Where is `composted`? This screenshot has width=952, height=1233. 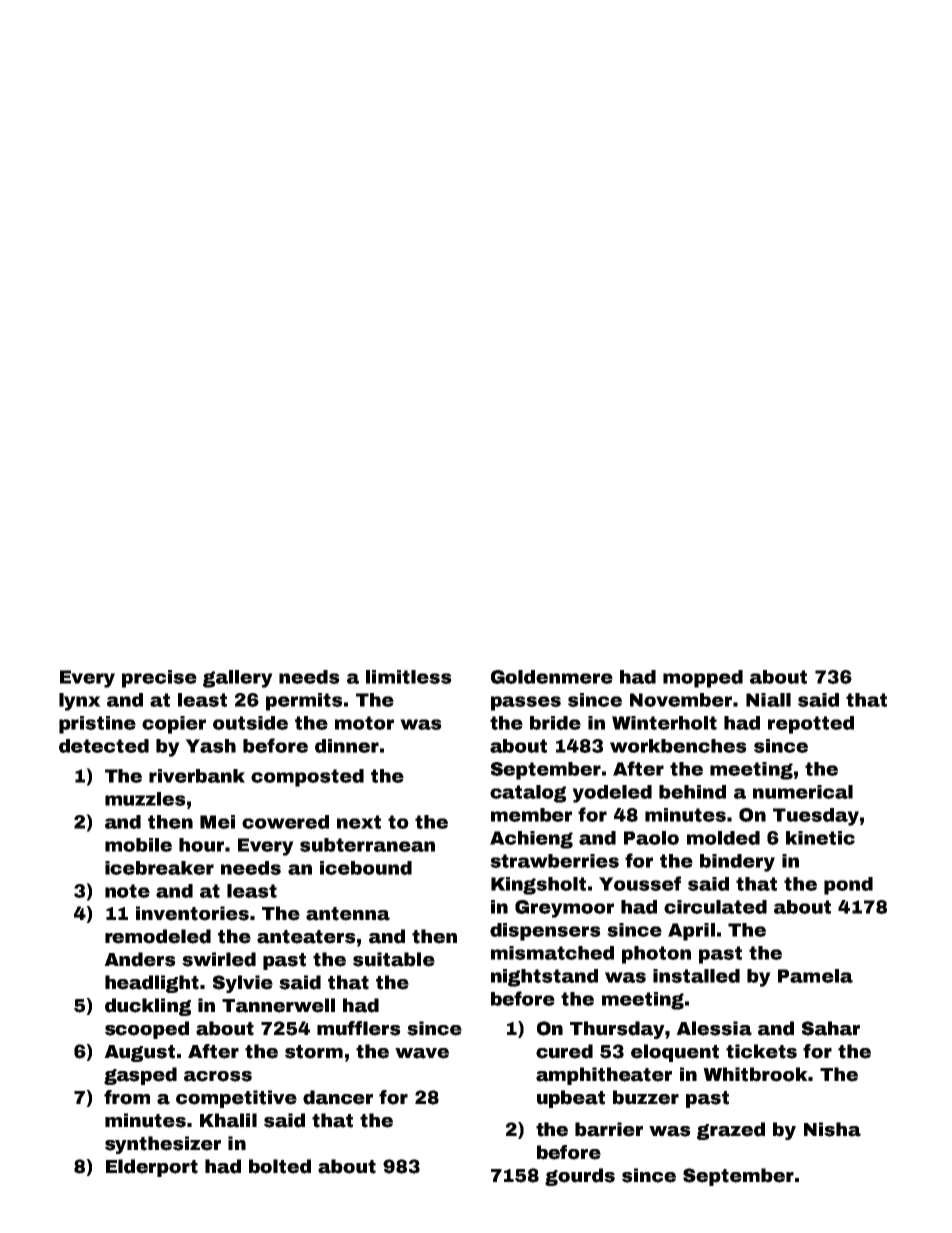 composted is located at coordinates (307, 778).
